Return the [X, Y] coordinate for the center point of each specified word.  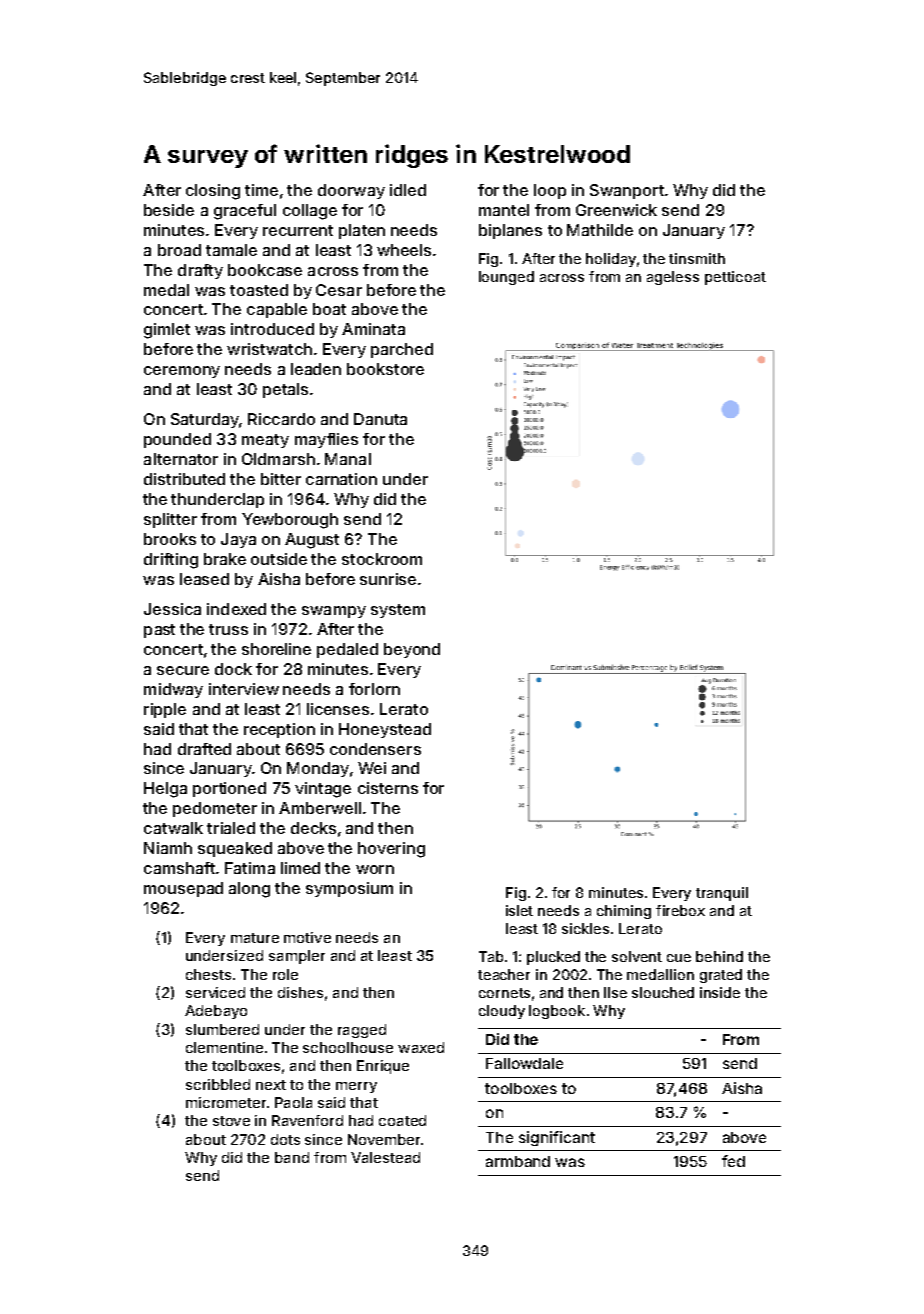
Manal [348, 459]
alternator [181, 459]
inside [720, 992]
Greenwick [616, 210]
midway [173, 690]
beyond [412, 650]
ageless [673, 278]
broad [179, 250]
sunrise [388, 579]
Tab [491, 956]
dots [285, 1139]
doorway [351, 191]
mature [255, 938]
